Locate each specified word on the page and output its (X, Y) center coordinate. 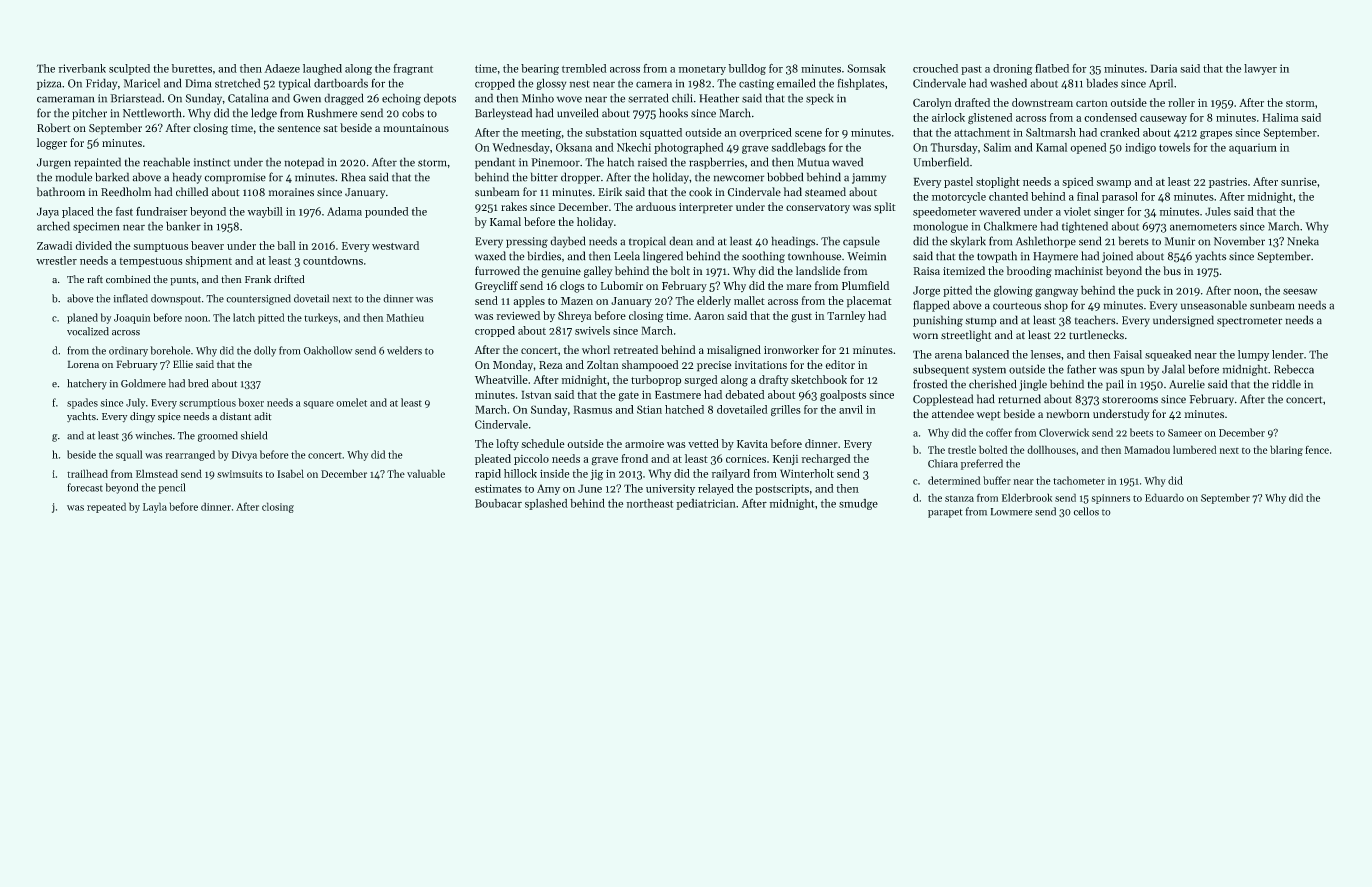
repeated (106, 507)
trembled (584, 68)
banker (183, 226)
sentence (299, 128)
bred (198, 383)
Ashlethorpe (1046, 242)
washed (1008, 83)
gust (801, 318)
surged (701, 381)
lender (1288, 354)
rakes (514, 206)
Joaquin (132, 319)
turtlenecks (1096, 335)
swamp (1113, 184)
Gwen (307, 98)
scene (808, 134)
